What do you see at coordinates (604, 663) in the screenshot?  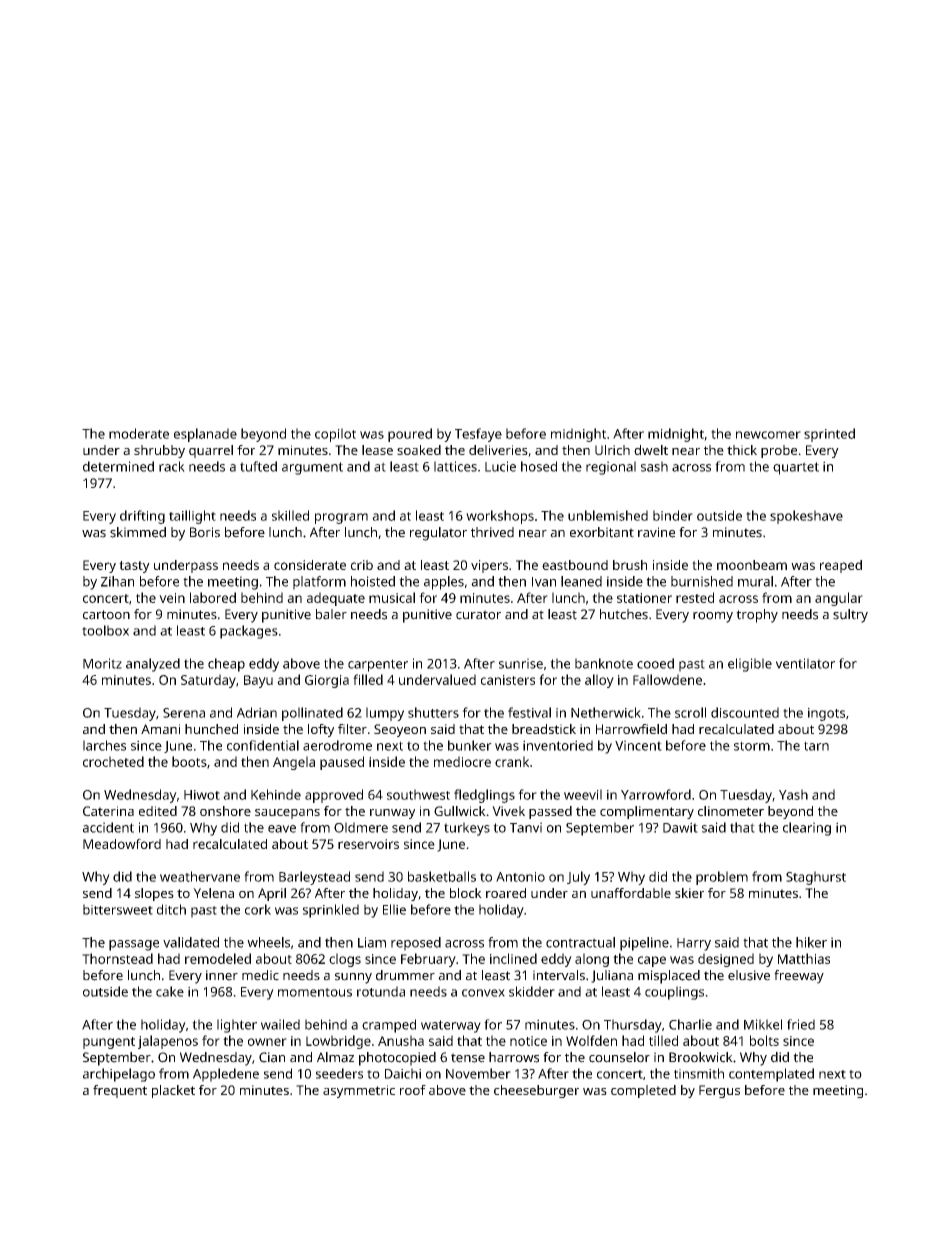 I see `banknote` at bounding box center [604, 663].
